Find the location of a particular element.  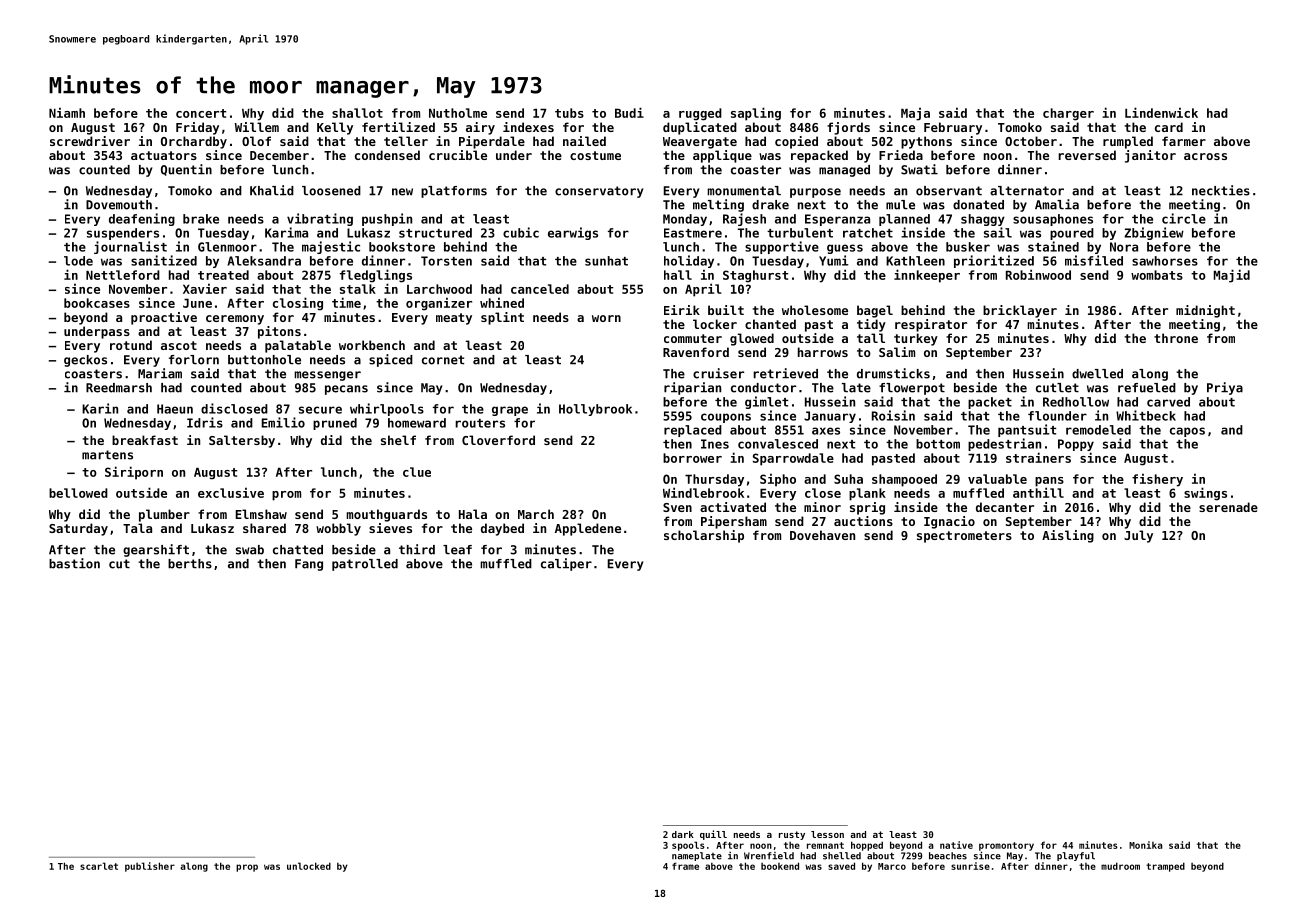

cornet is located at coordinates (443, 360).
